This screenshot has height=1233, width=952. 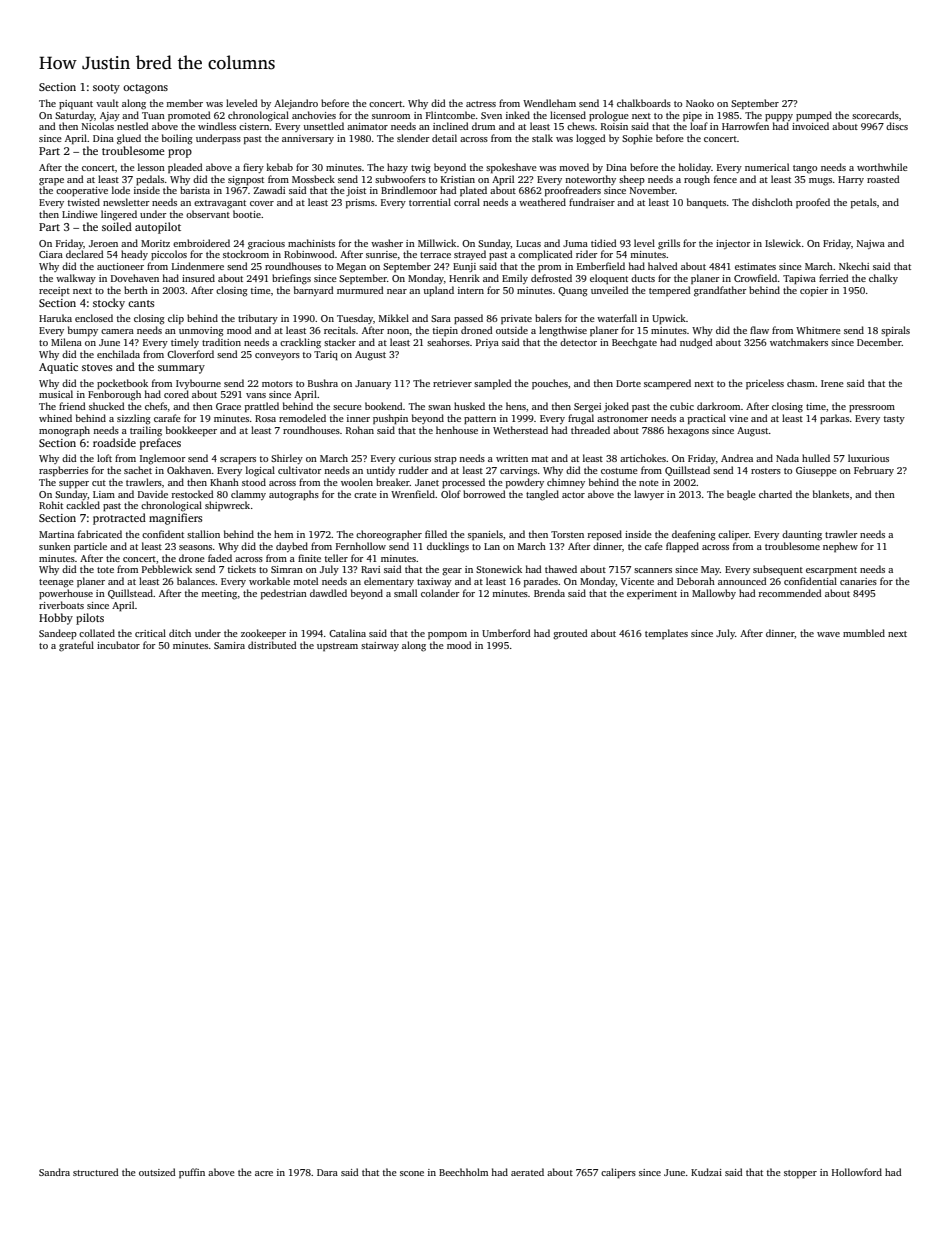 What do you see at coordinates (549, 103) in the screenshot?
I see `Wendleham` at bounding box center [549, 103].
